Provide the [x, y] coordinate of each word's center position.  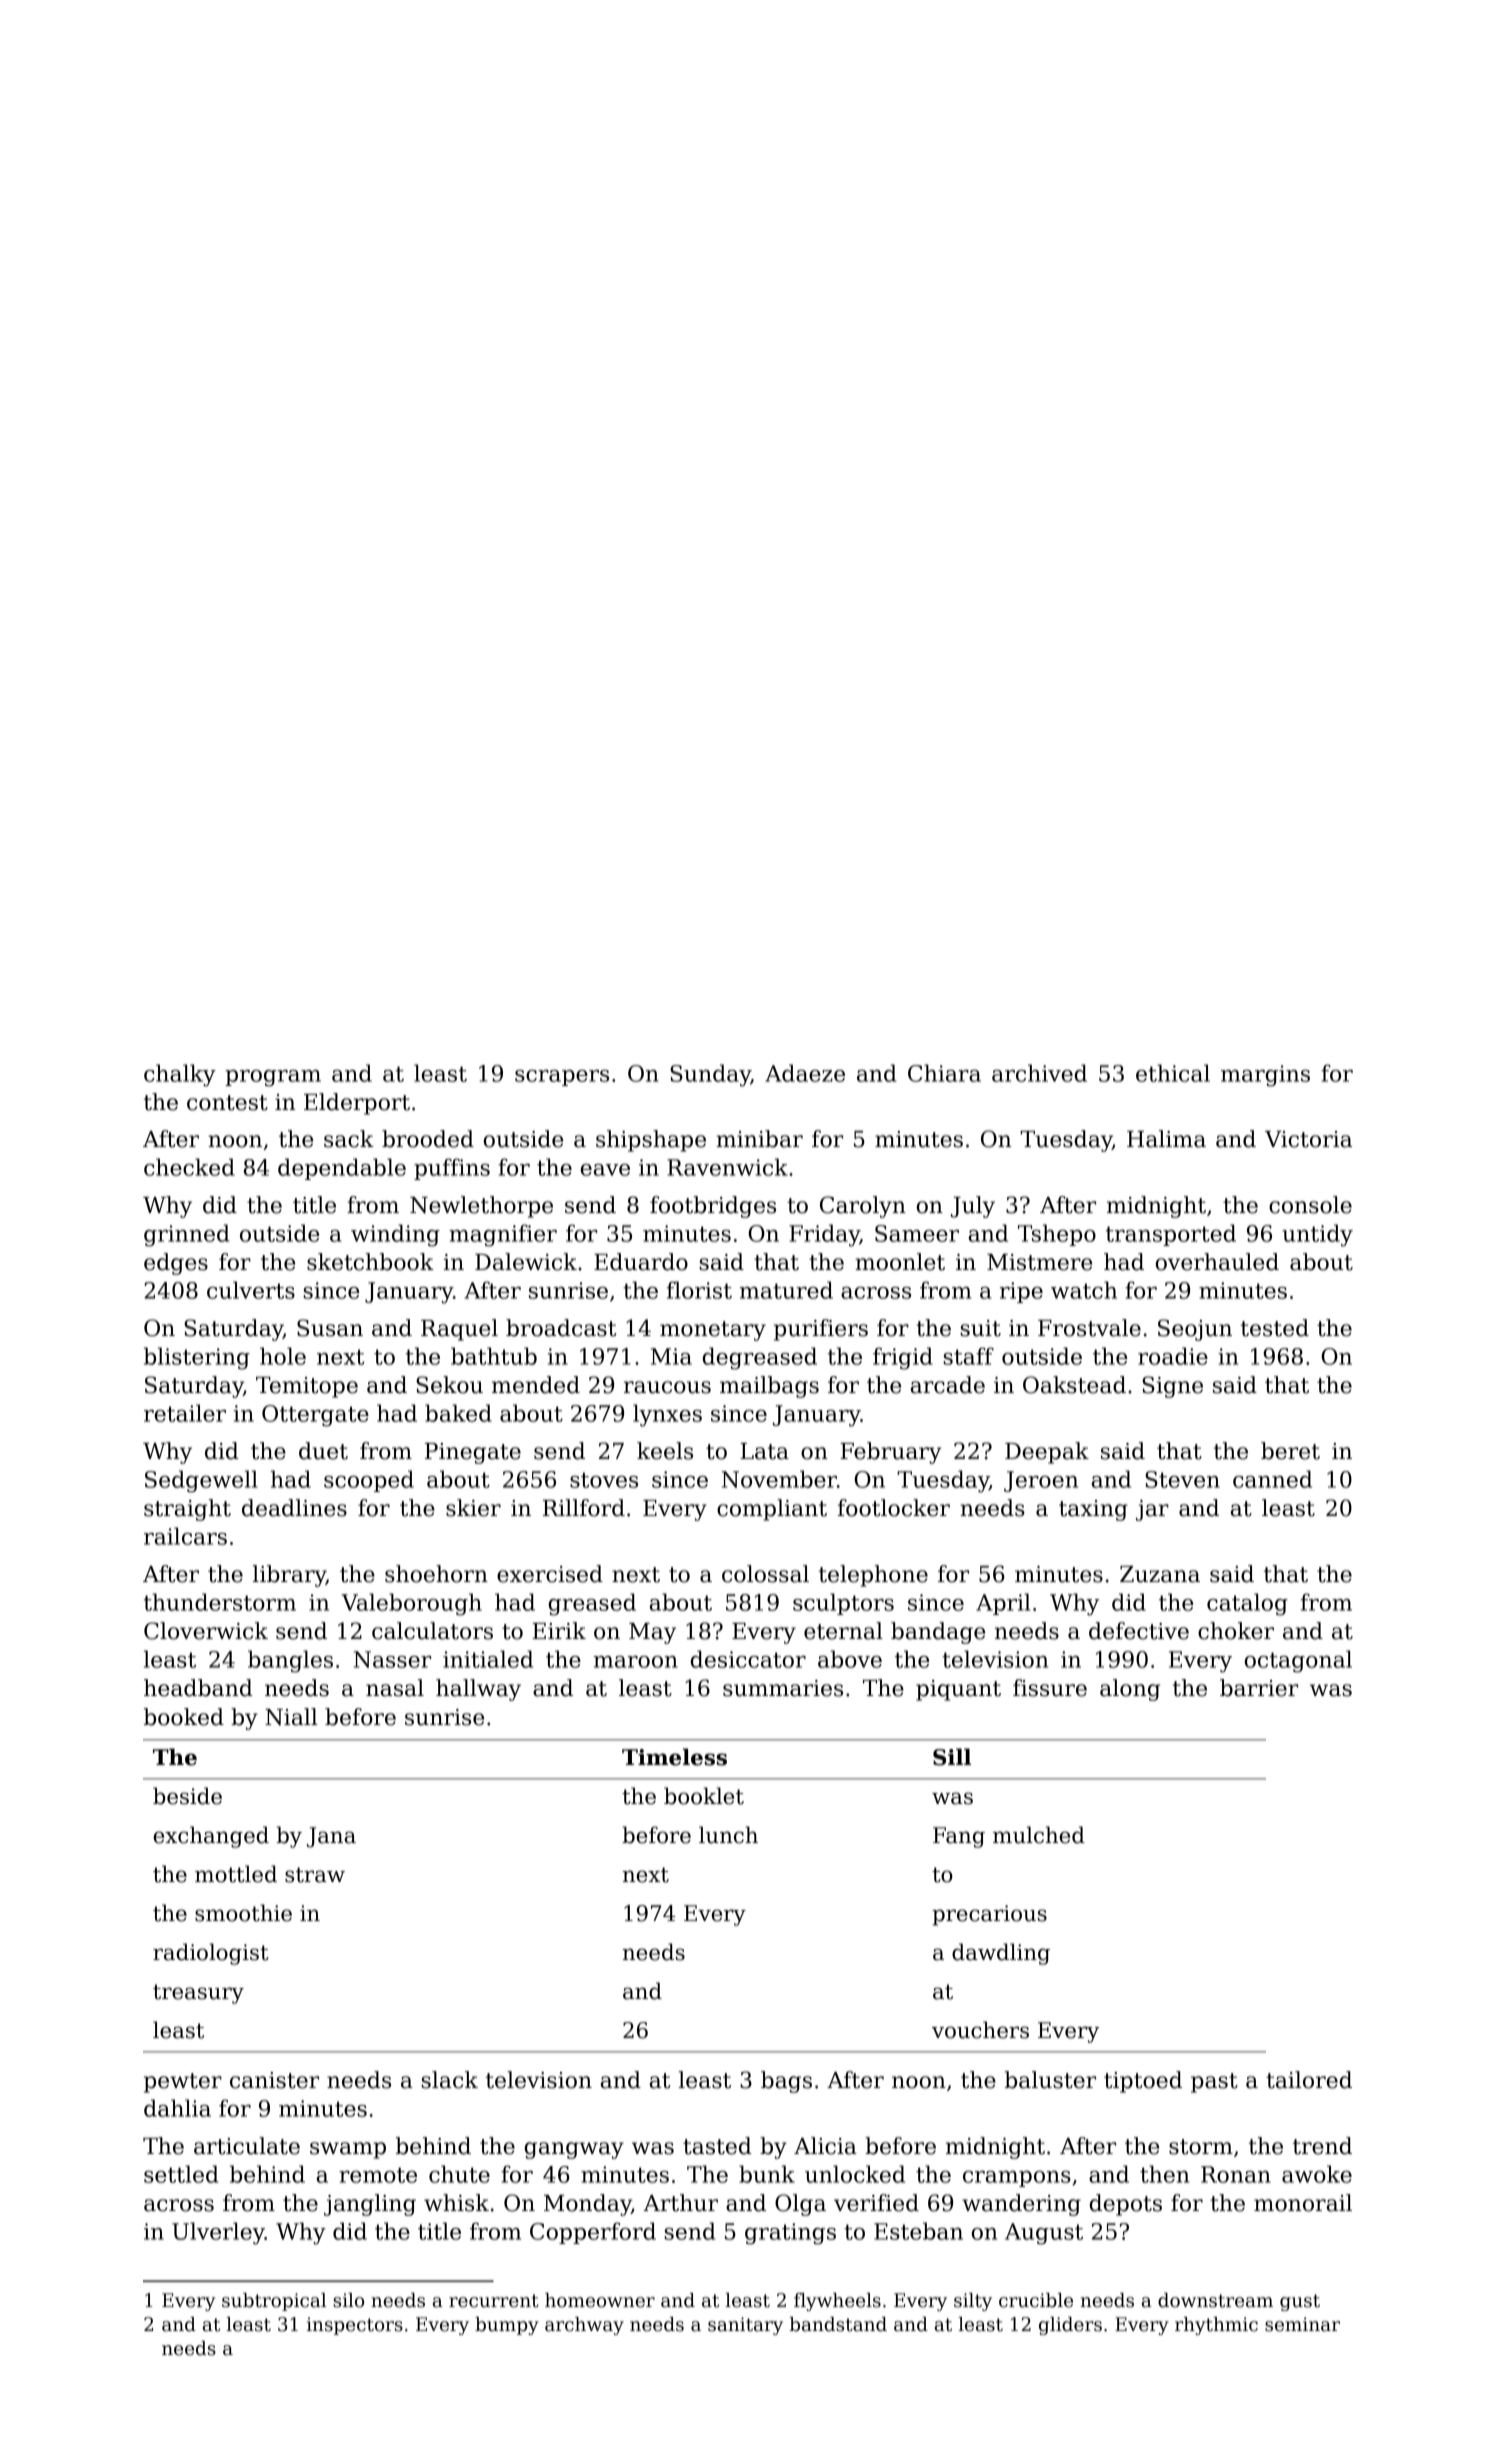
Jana [331, 1837]
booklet [704, 1796]
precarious [989, 1915]
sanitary [745, 2326]
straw [315, 1875]
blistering [197, 1358]
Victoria [1308, 1139]
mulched [1039, 1835]
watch [1084, 1290]
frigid [903, 1358]
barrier [1259, 1688]
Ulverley [218, 2233]
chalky [180, 1075]
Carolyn [863, 1207]
